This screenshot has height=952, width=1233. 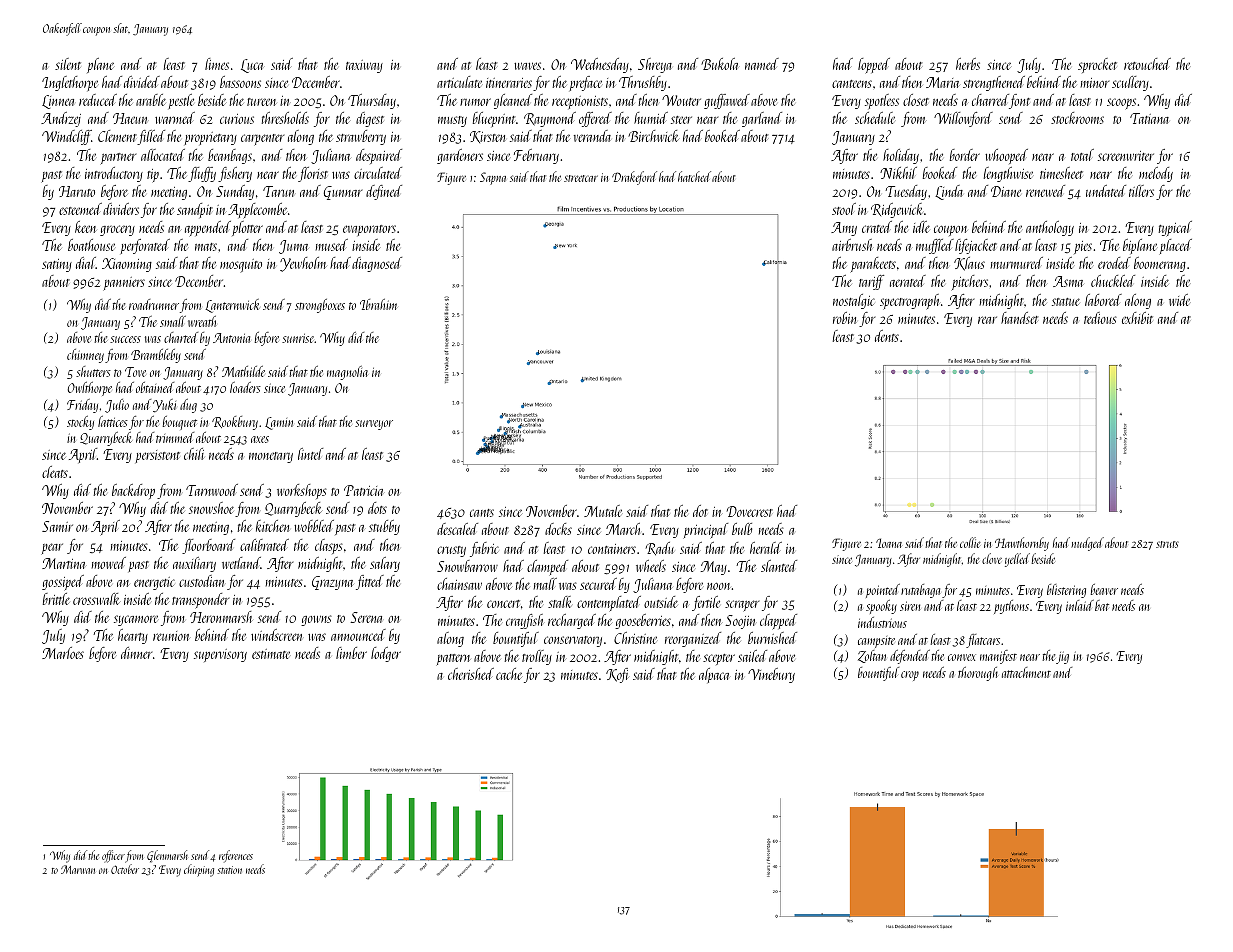 I want to click on stockrooms, so click(x=1077, y=118).
